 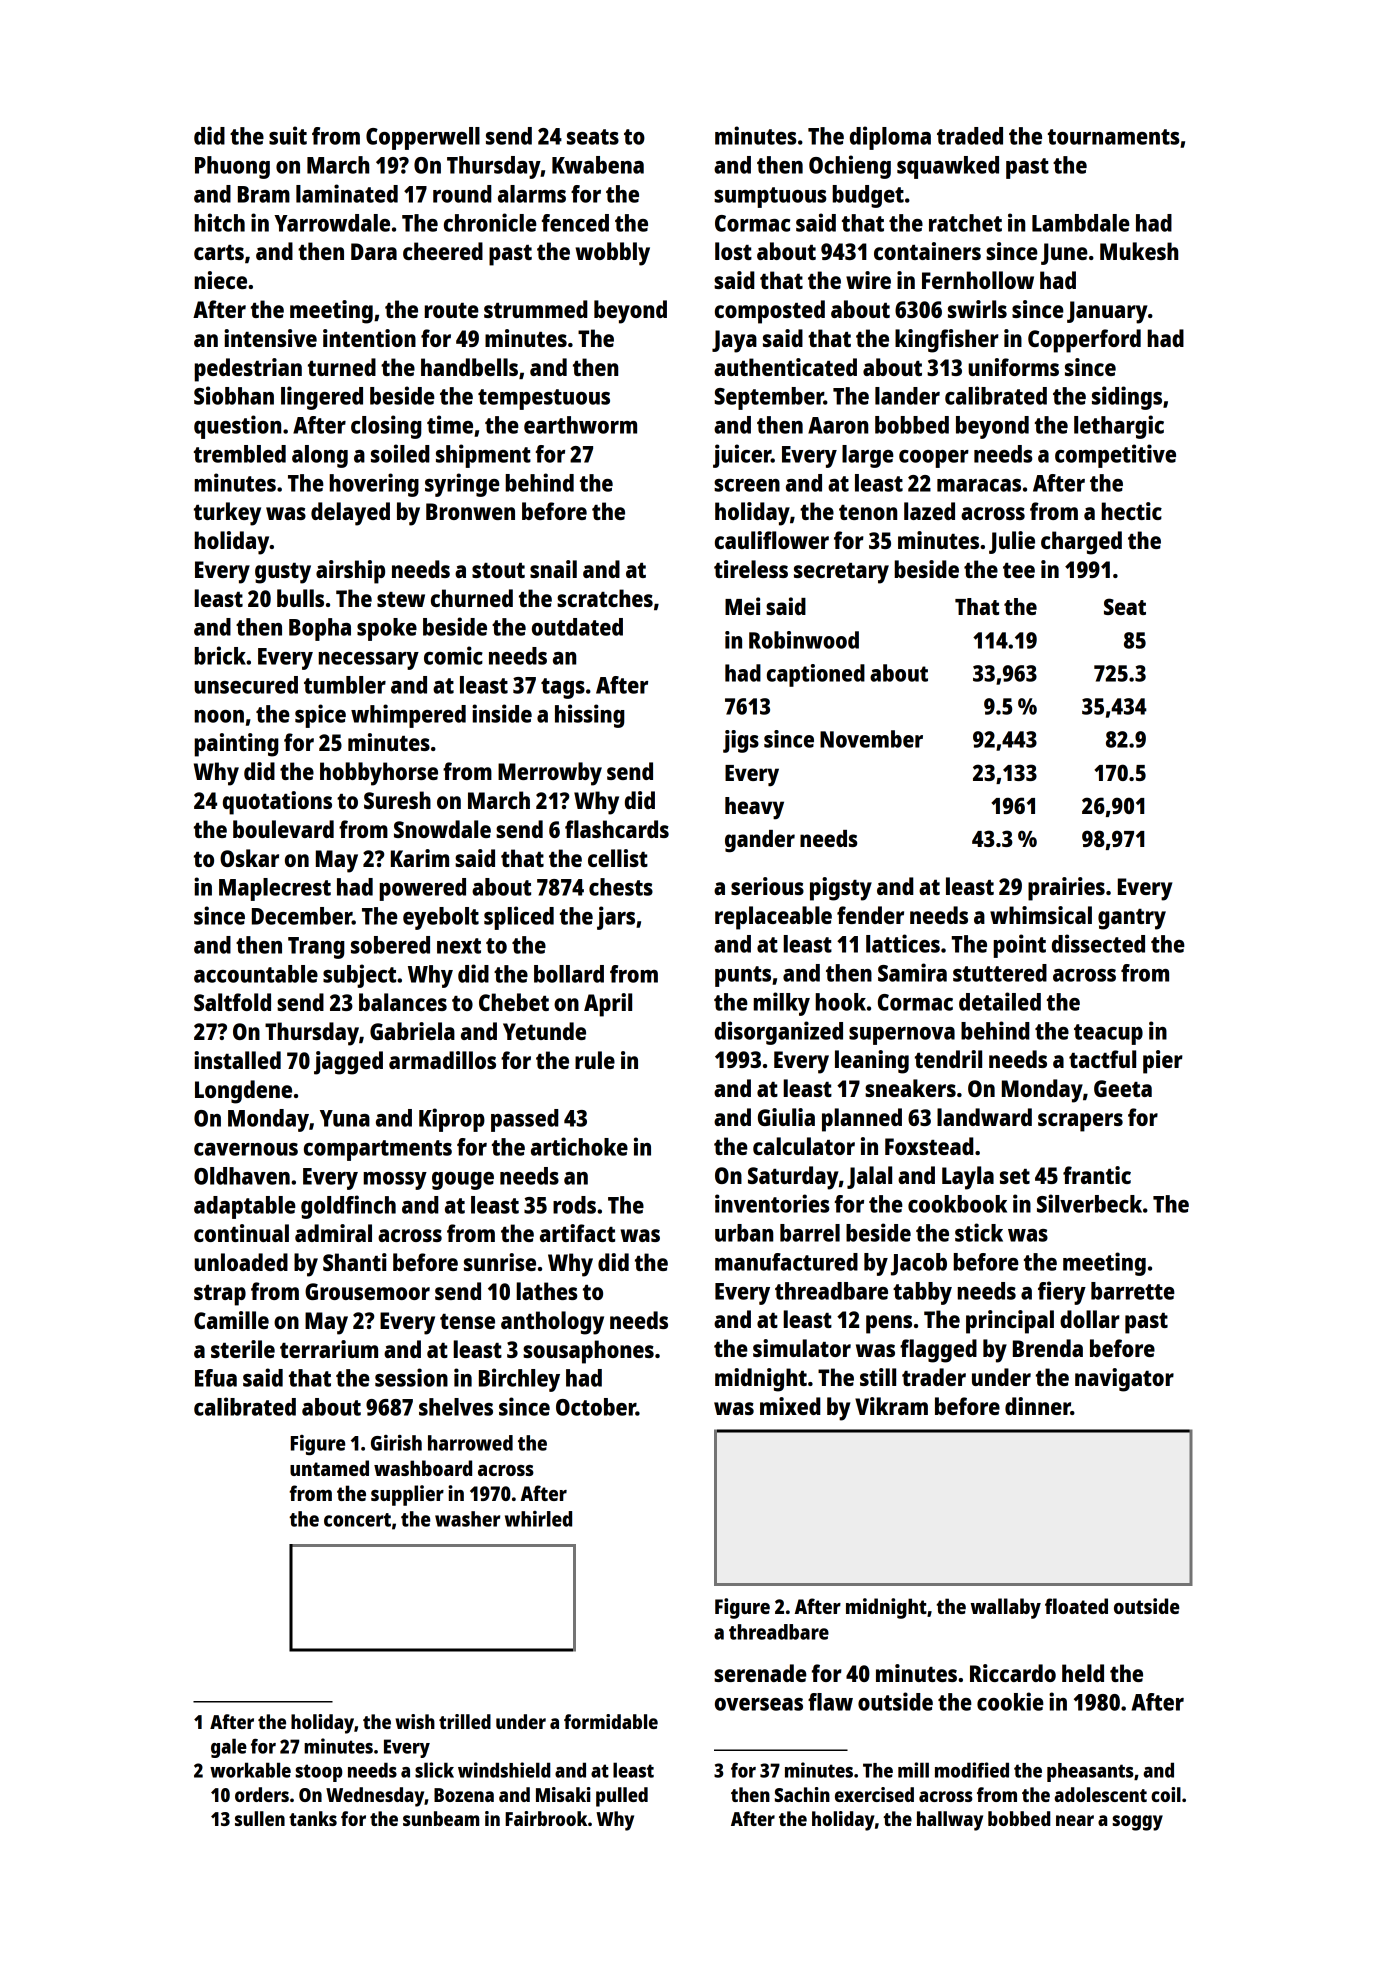 What do you see at coordinates (793, 1178) in the screenshot?
I see `Saturday` at bounding box center [793, 1178].
